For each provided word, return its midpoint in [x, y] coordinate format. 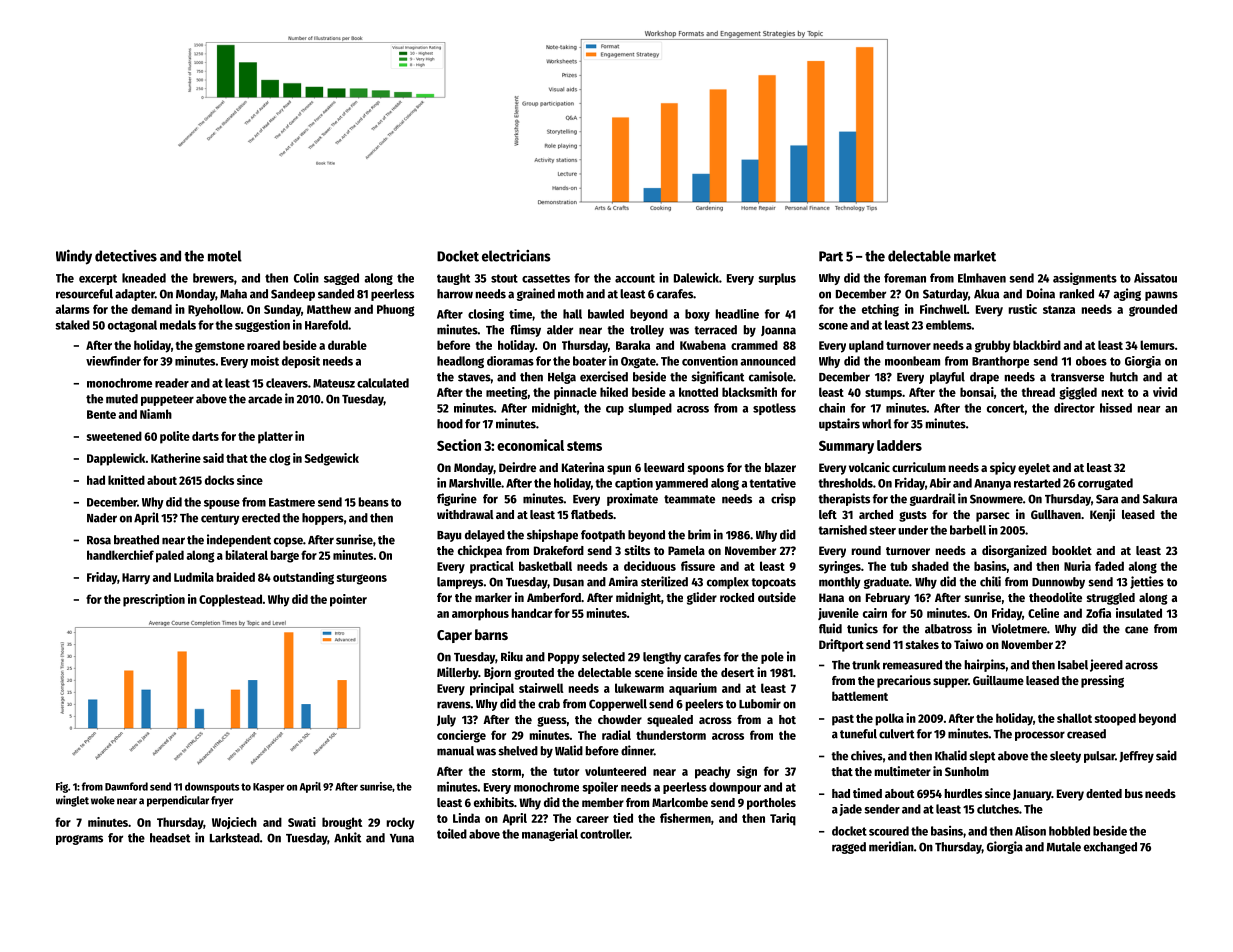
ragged [849, 848]
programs [79, 840]
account [635, 278]
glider [702, 598]
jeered [1106, 665]
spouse [222, 504]
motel [225, 256]
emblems [949, 325]
